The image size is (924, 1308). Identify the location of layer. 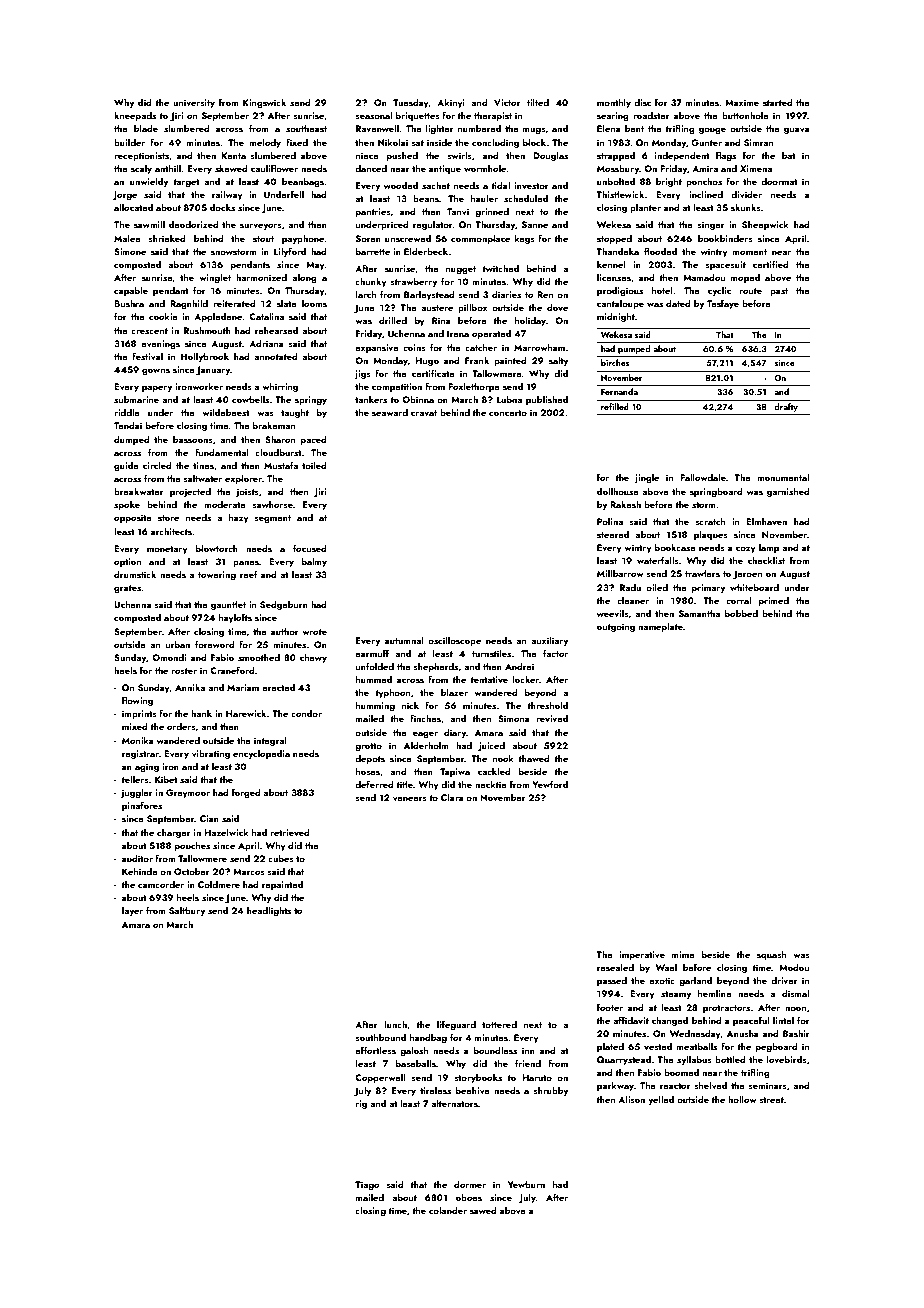
(132, 911).
